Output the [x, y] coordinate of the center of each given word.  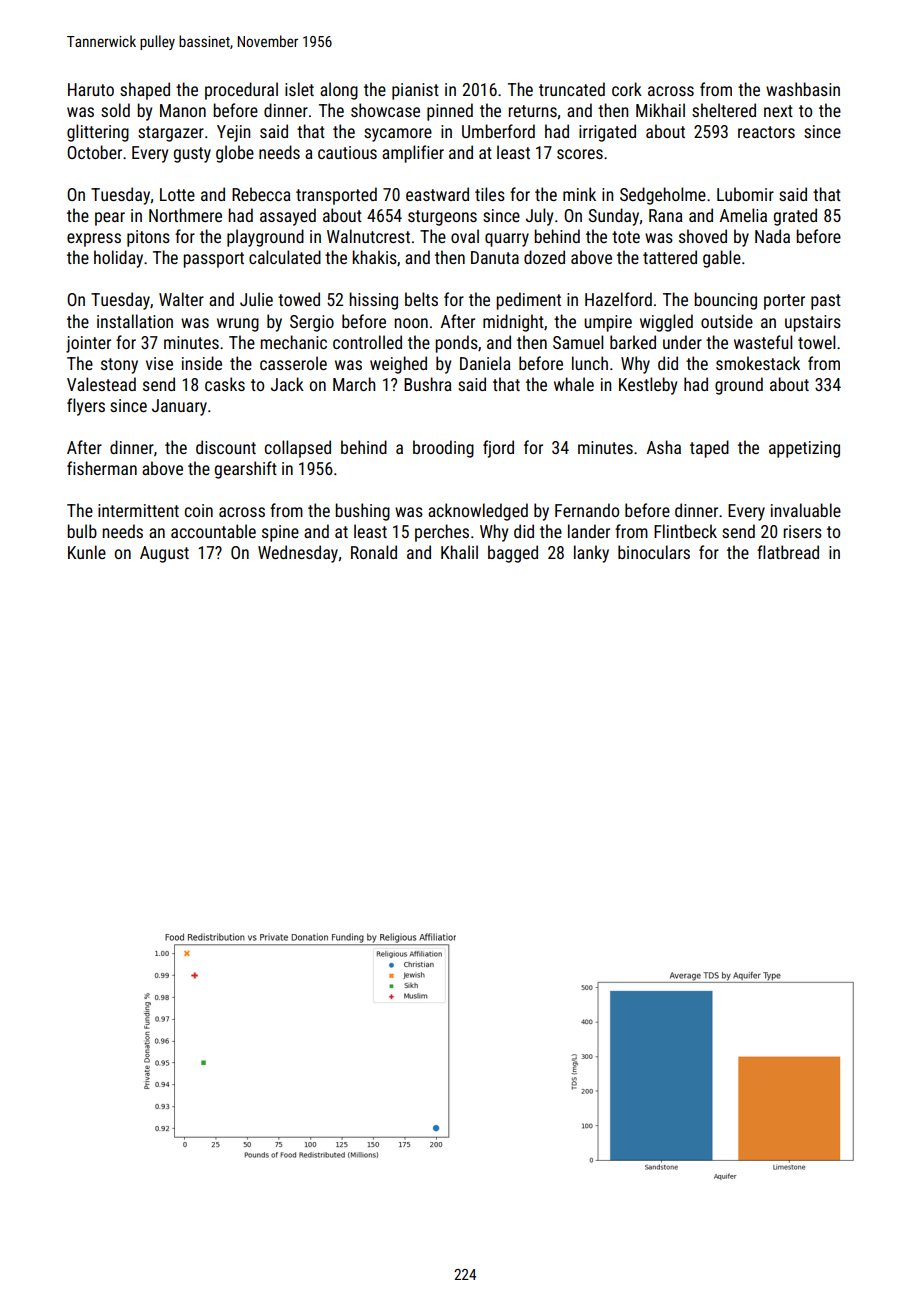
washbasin [803, 89]
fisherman [102, 468]
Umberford [498, 131]
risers [802, 531]
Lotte [177, 194]
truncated [572, 89]
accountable [213, 531]
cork [627, 89]
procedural [241, 91]
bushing [362, 512]
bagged [513, 554]
